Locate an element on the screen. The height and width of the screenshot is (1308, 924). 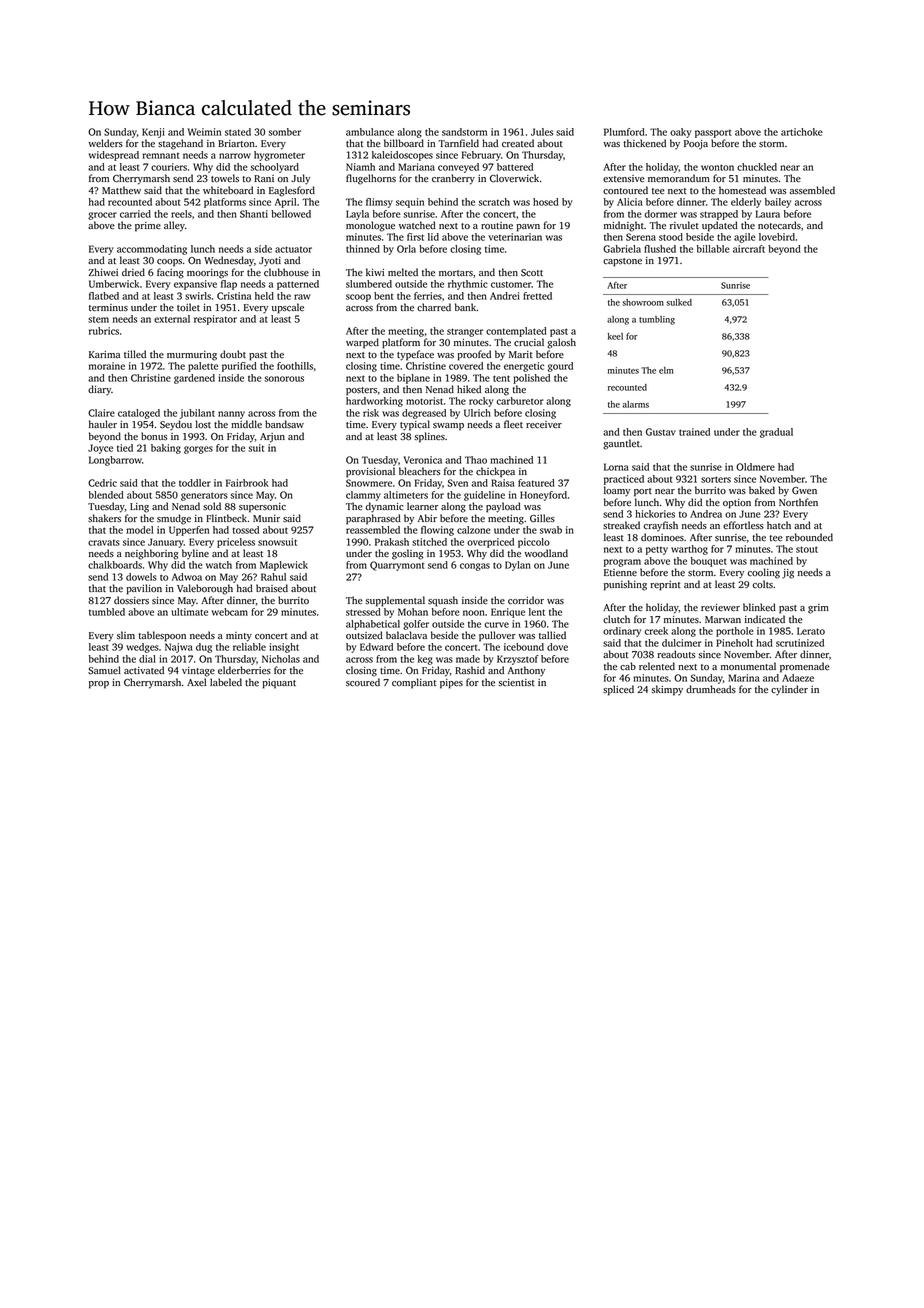
keg is located at coordinates (425, 660).
